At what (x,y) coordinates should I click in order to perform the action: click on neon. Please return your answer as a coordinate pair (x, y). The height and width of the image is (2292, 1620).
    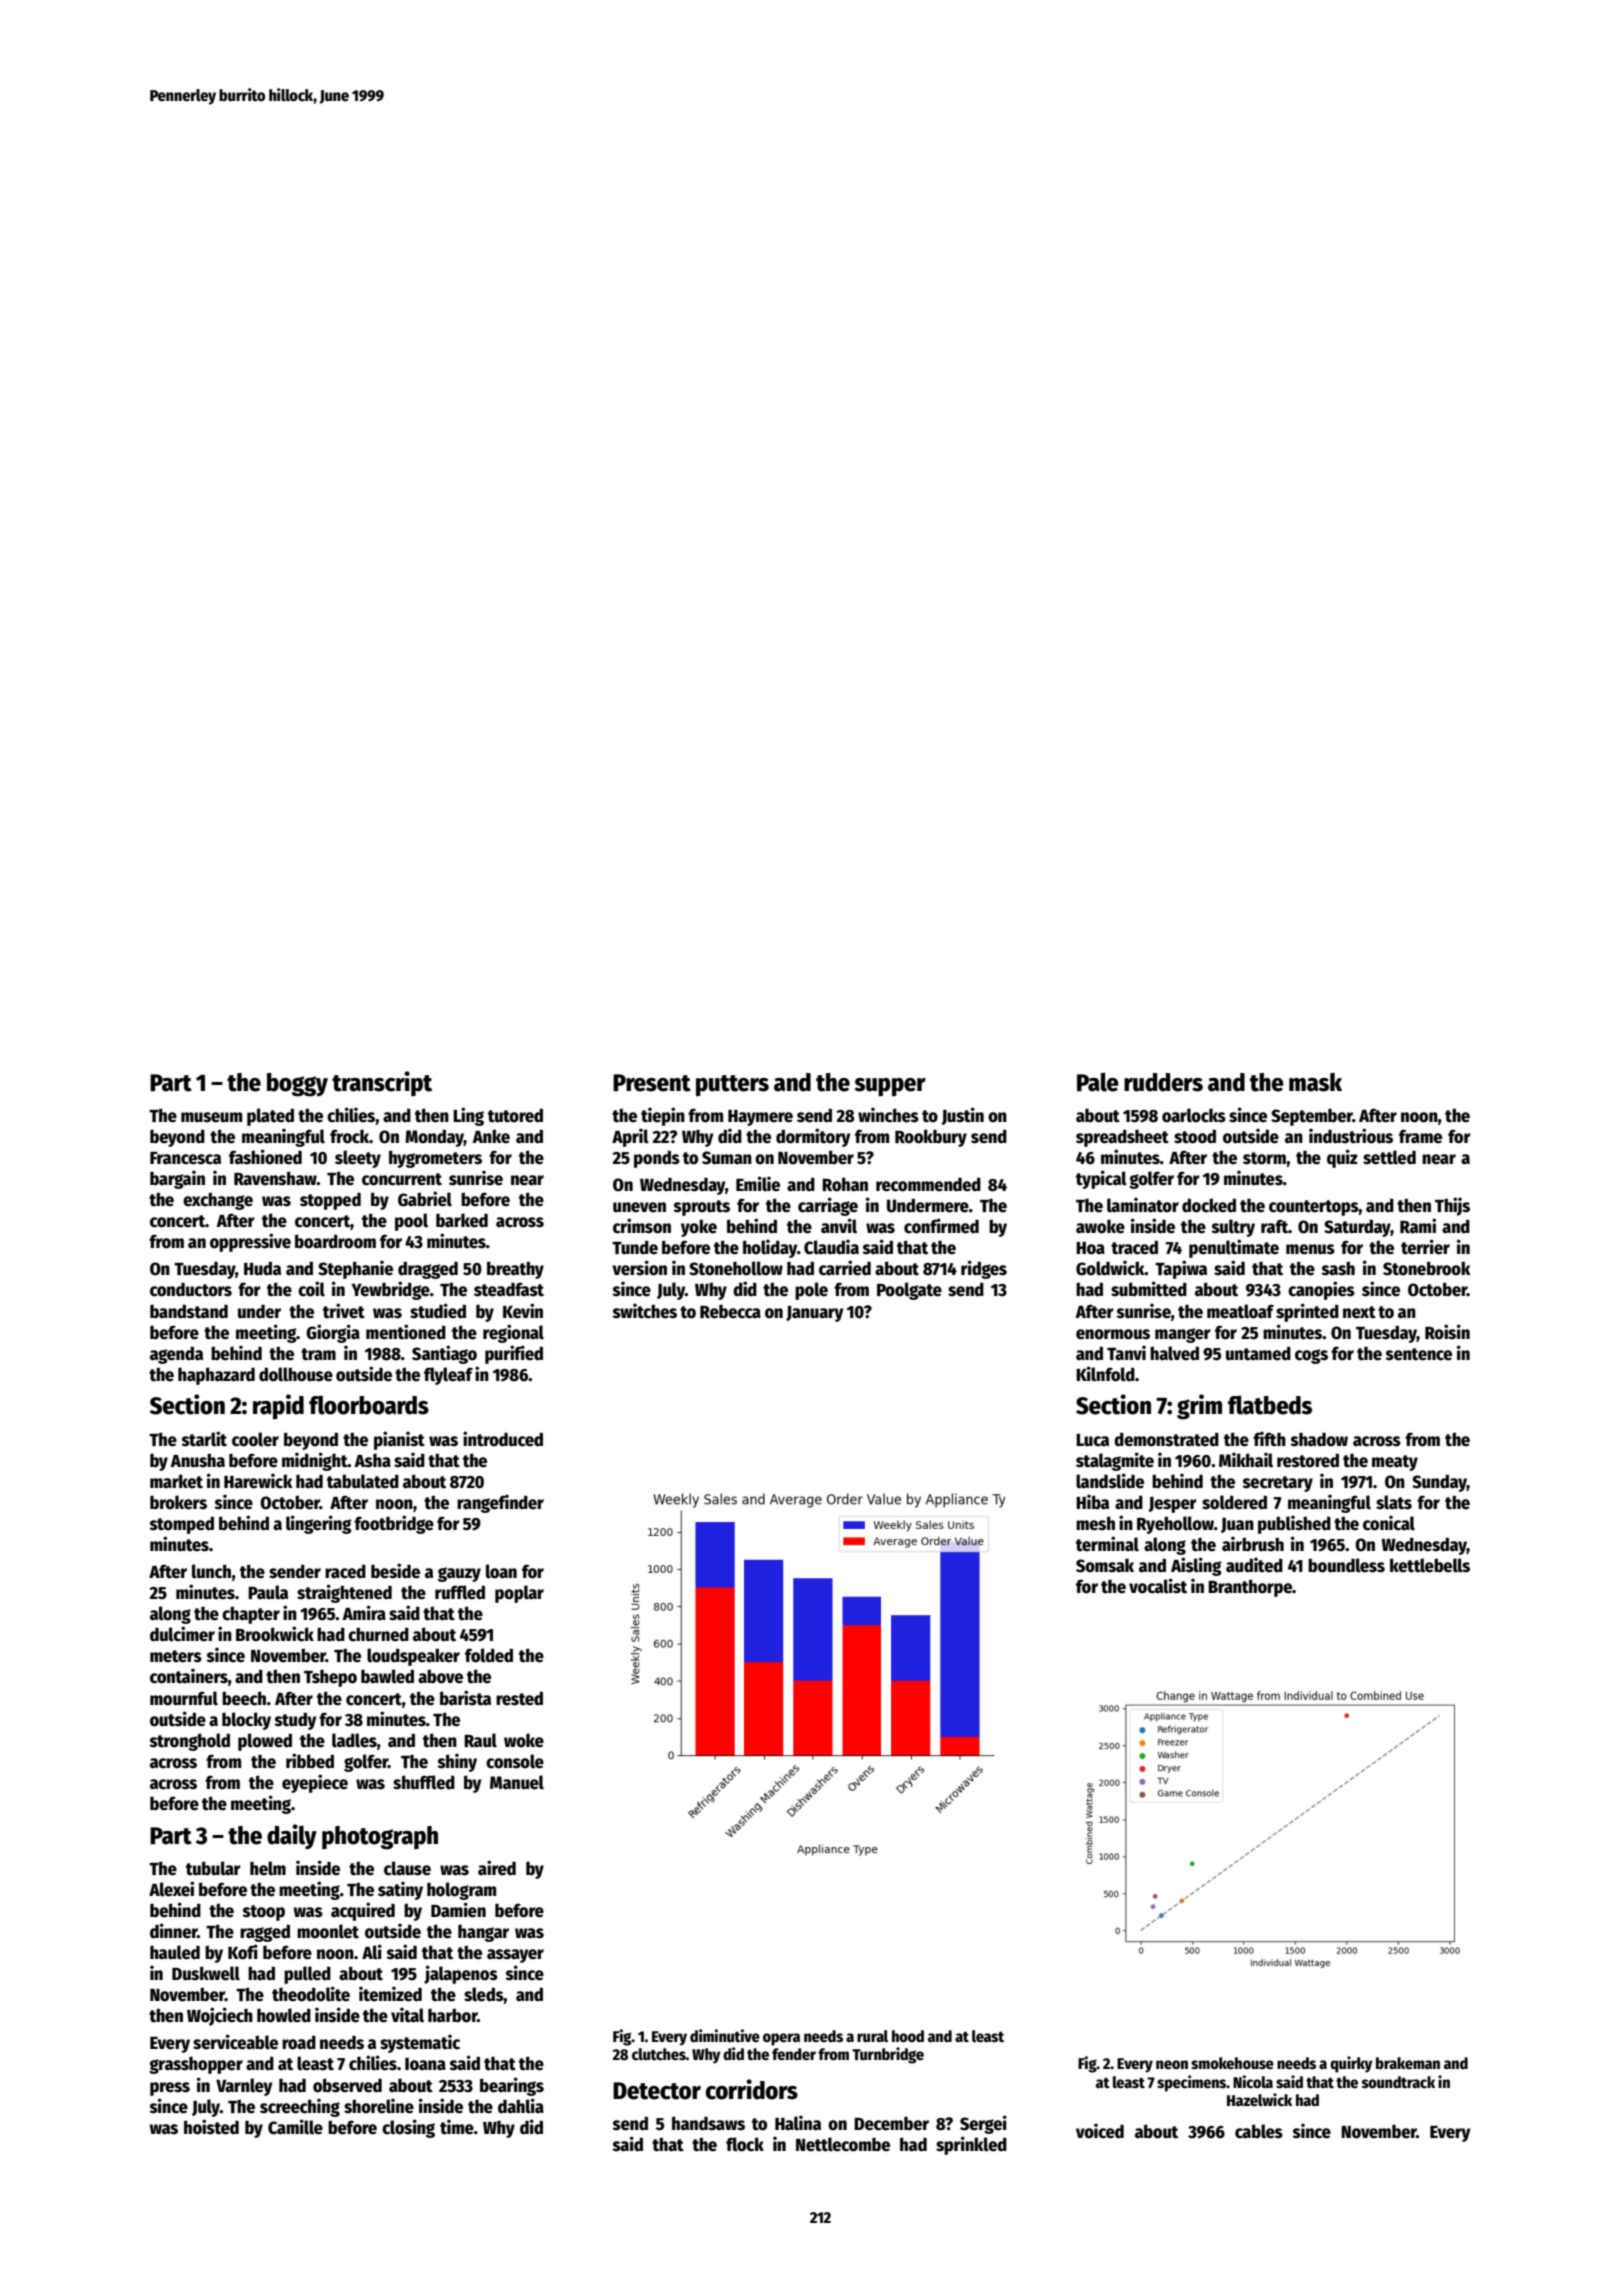
    Looking at the image, I should click on (1172, 2064).
